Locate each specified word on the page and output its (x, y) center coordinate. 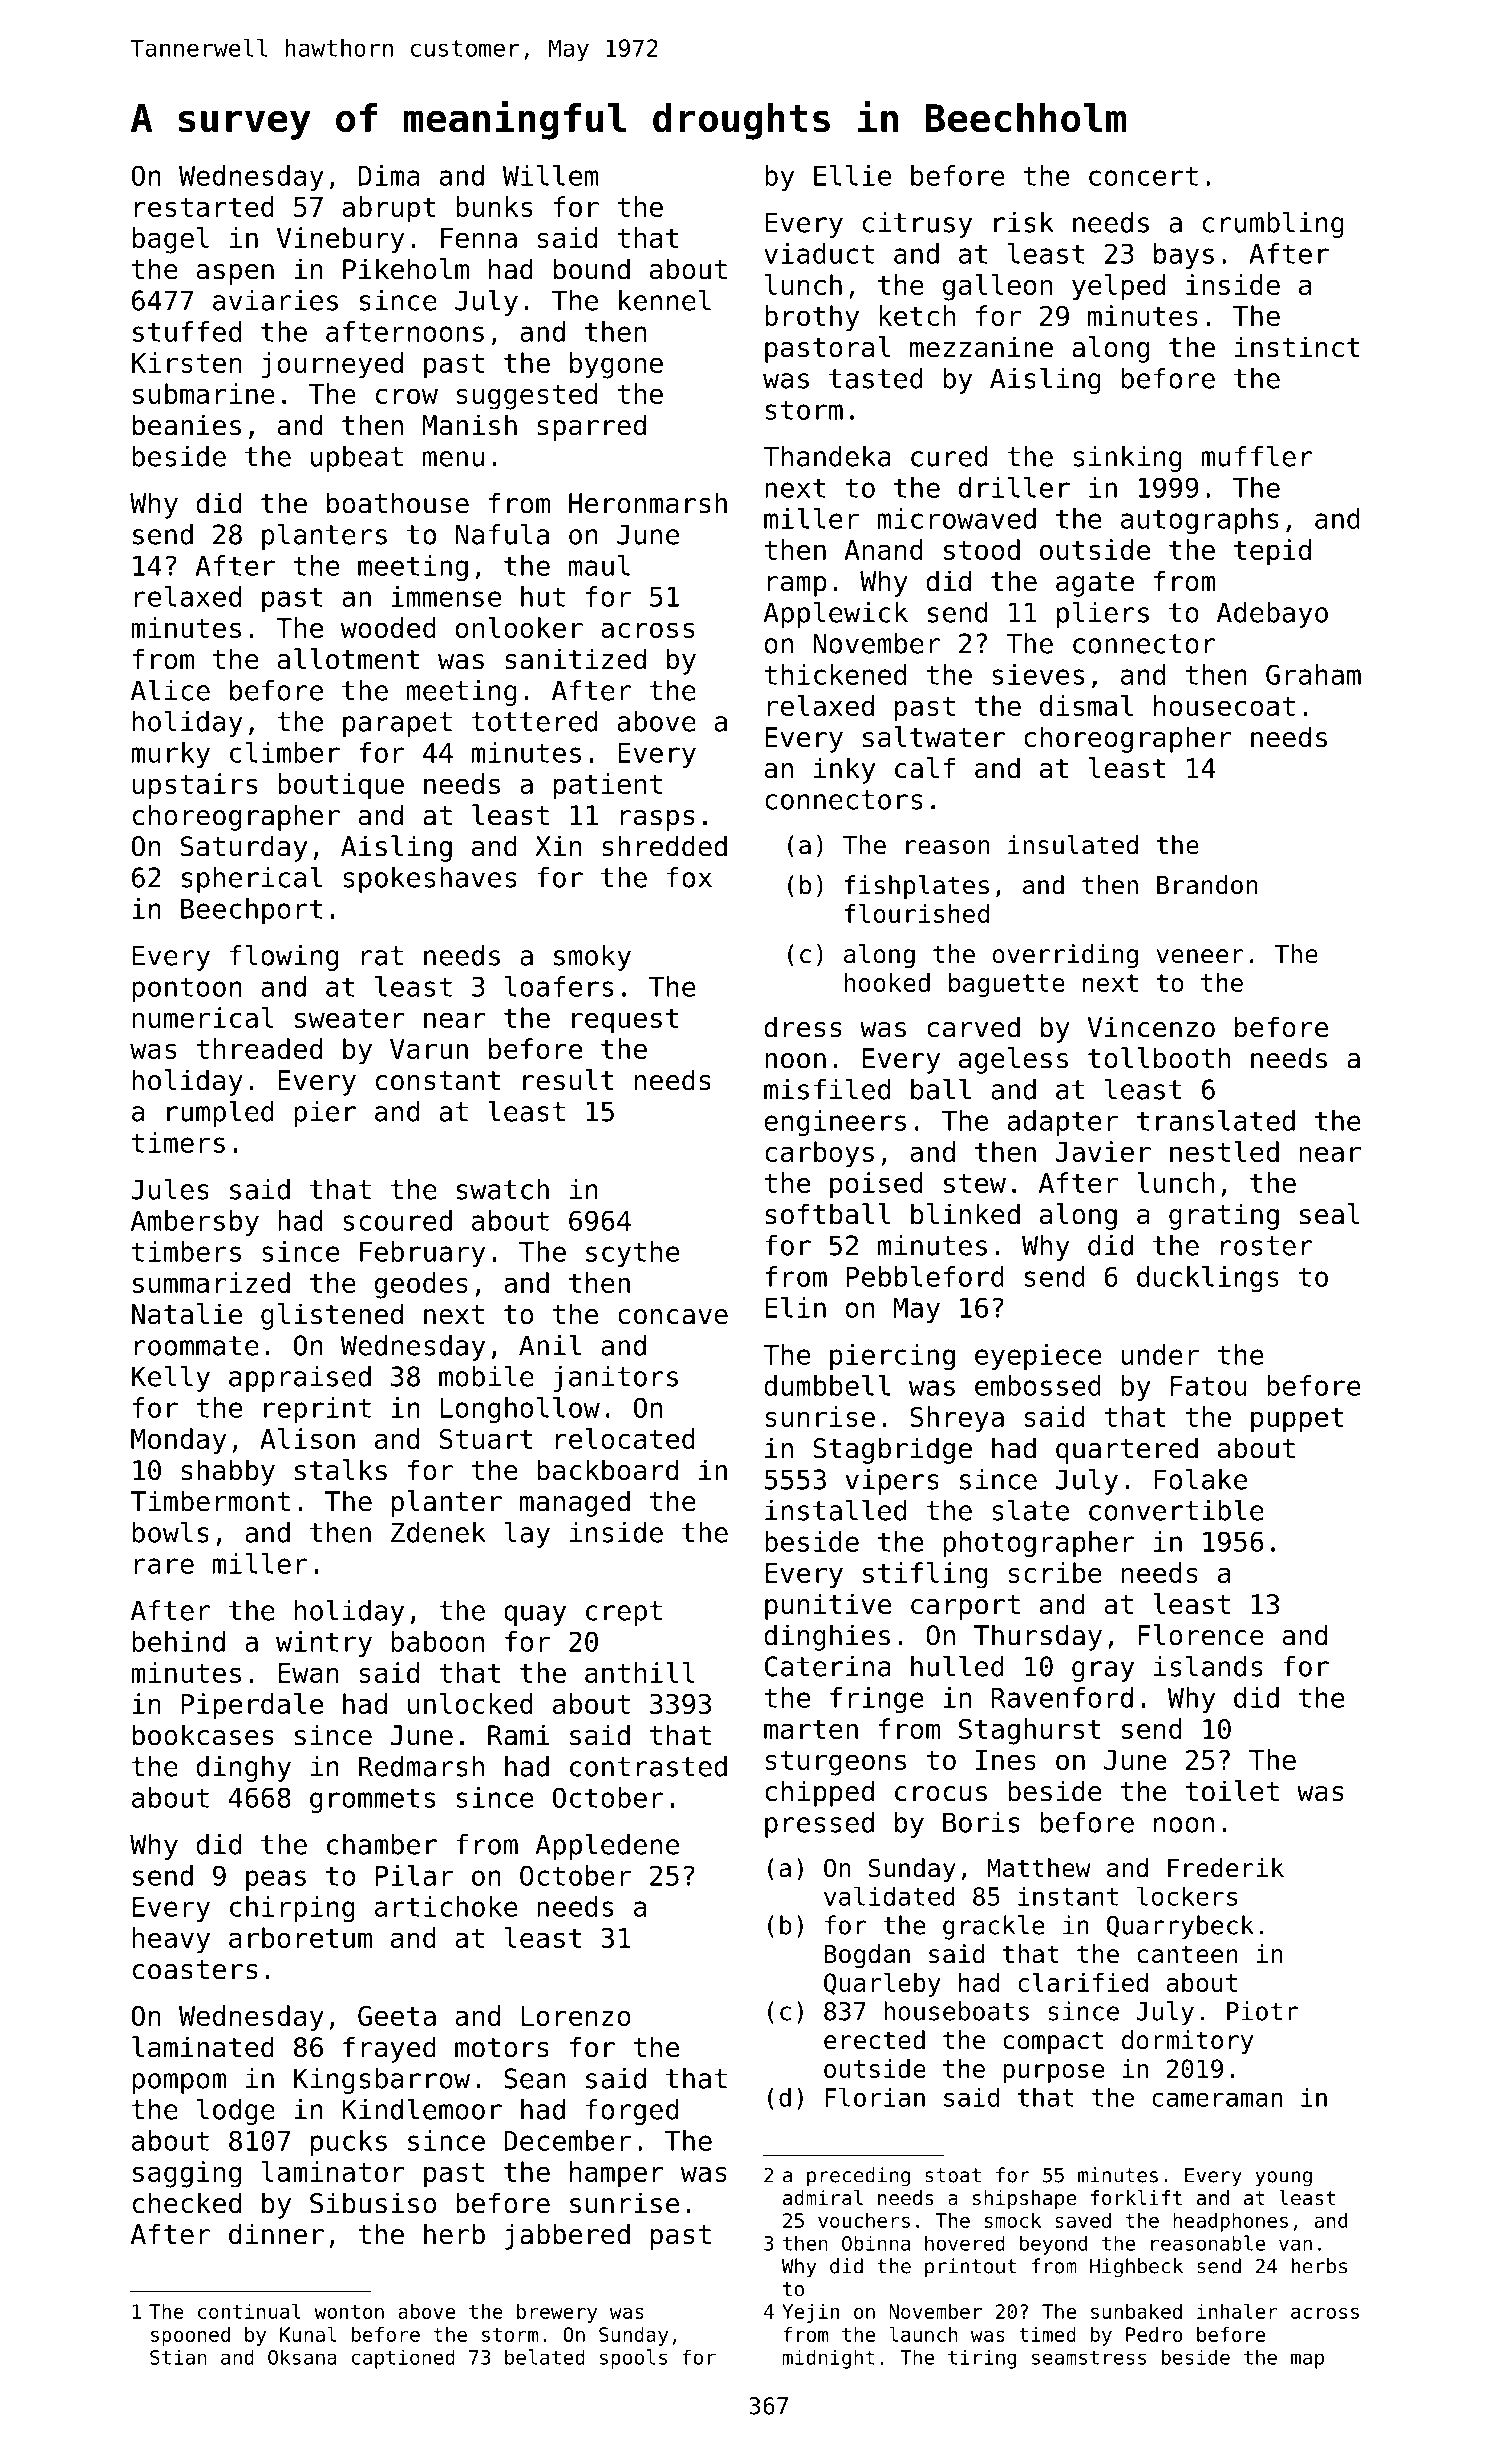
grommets (372, 1800)
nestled (1224, 1151)
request (625, 1021)
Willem (551, 175)
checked (187, 2203)
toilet (1232, 1791)
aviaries (275, 300)
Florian (875, 2097)
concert (1143, 176)
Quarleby (882, 1985)
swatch (503, 1189)
